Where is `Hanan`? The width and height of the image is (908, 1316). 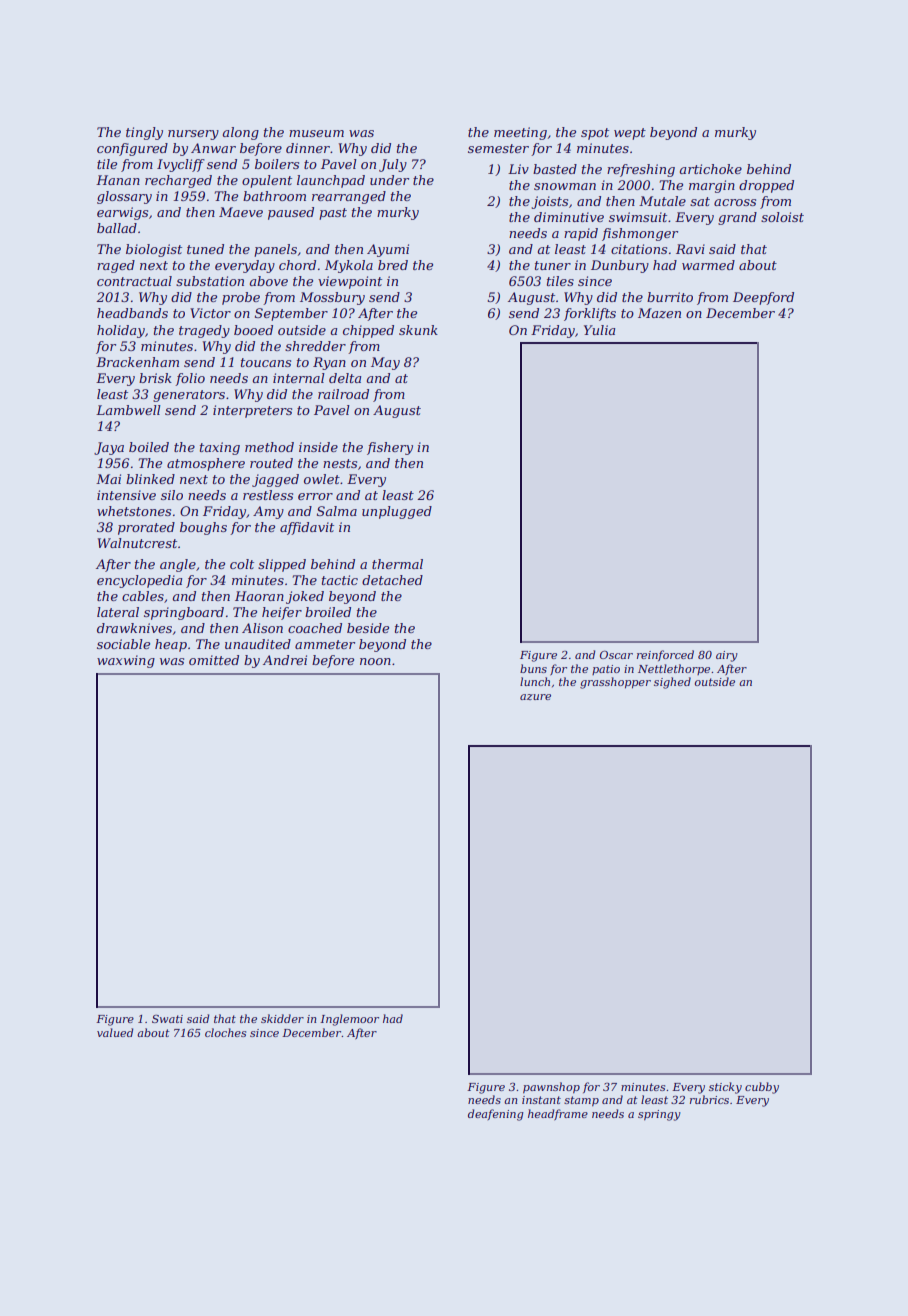 Hanan is located at coordinates (118, 180).
